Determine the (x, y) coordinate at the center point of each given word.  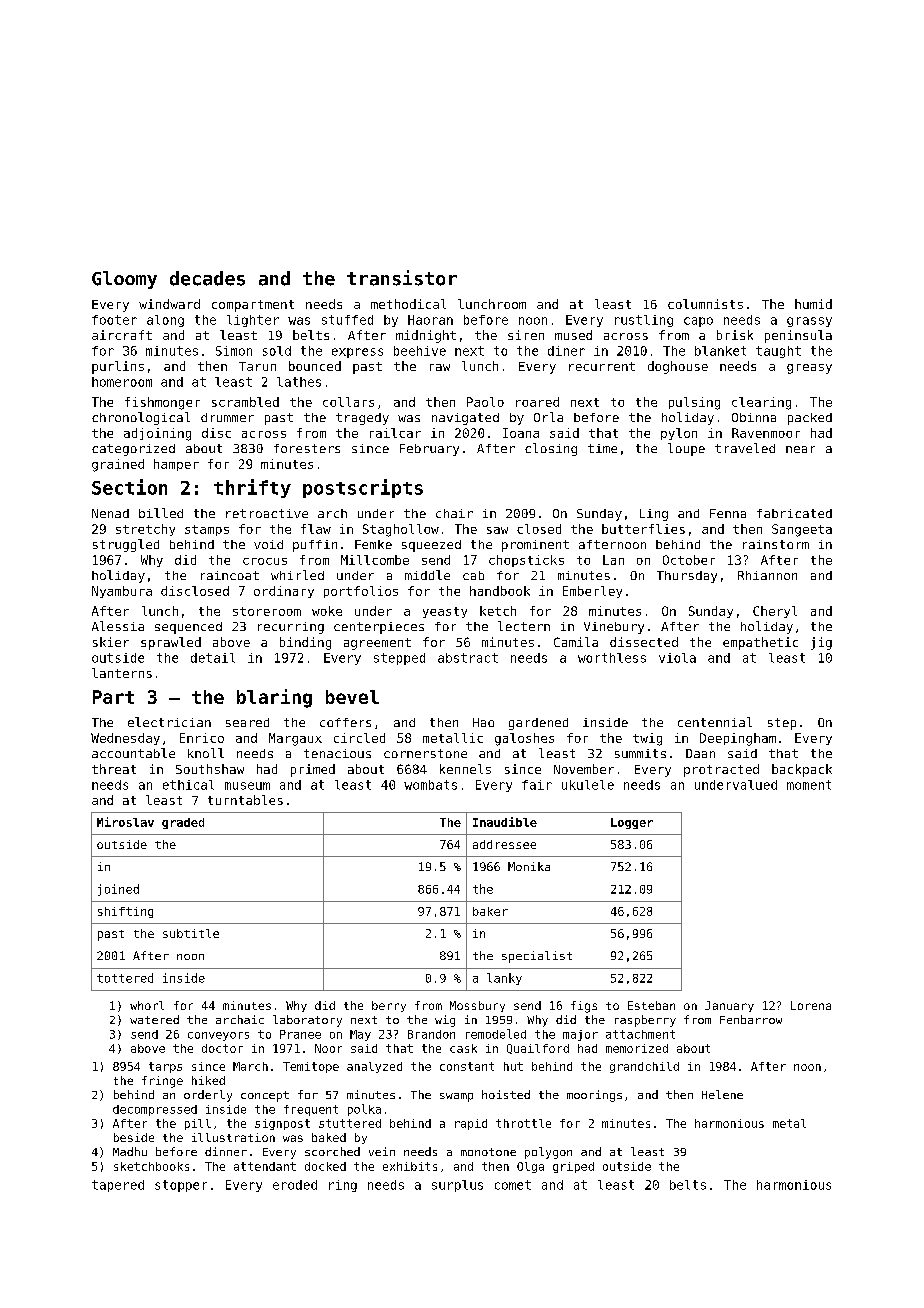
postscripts (363, 488)
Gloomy (124, 280)
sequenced (188, 628)
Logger (632, 823)
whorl (147, 1005)
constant (467, 1066)
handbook (500, 591)
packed (810, 419)
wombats (430, 785)
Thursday (687, 577)
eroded (295, 1185)
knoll (206, 753)
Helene (722, 1094)
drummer (227, 417)
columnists (705, 304)
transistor (402, 278)
